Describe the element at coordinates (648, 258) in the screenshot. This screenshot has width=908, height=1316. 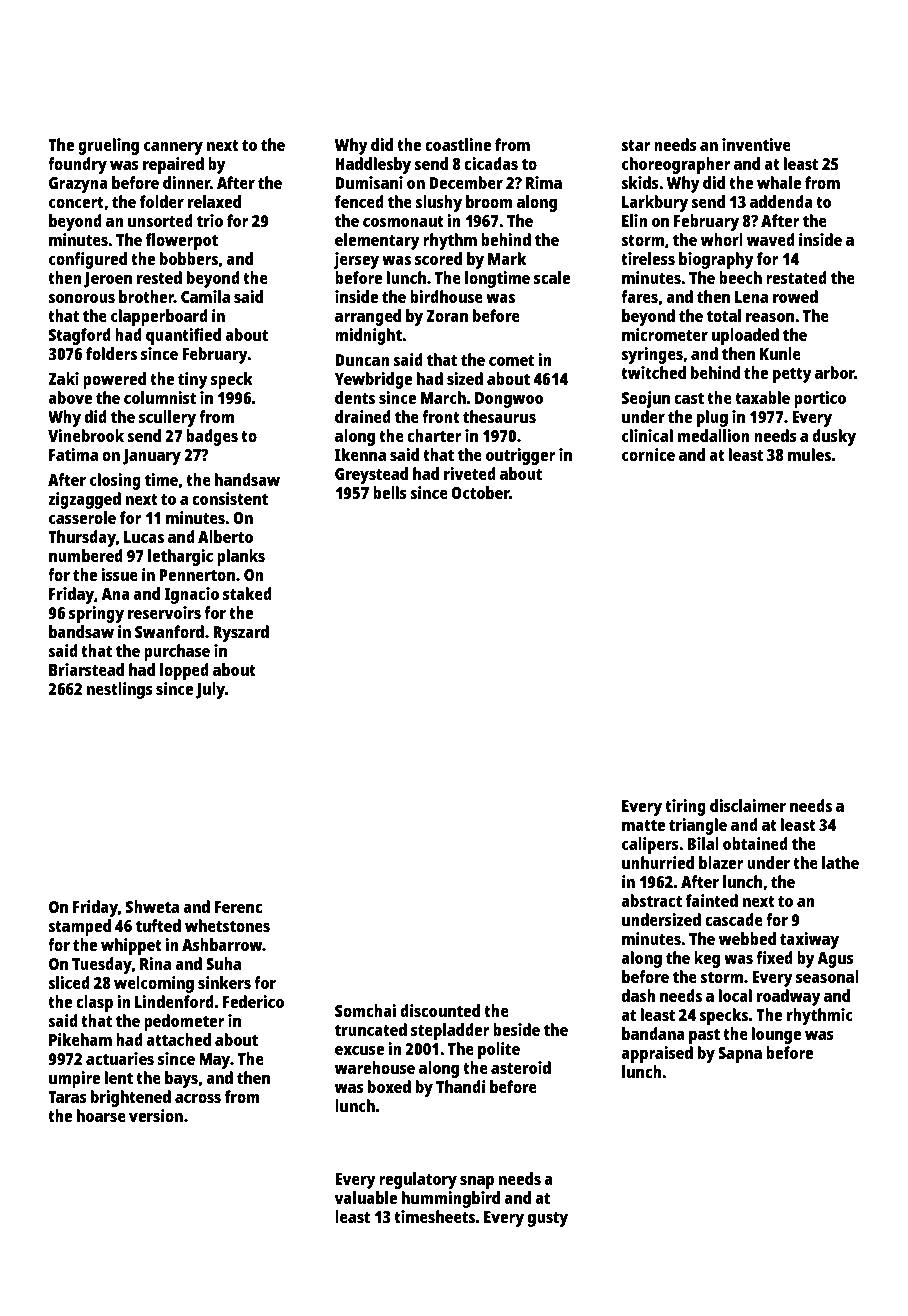
I see `tireless` at that location.
